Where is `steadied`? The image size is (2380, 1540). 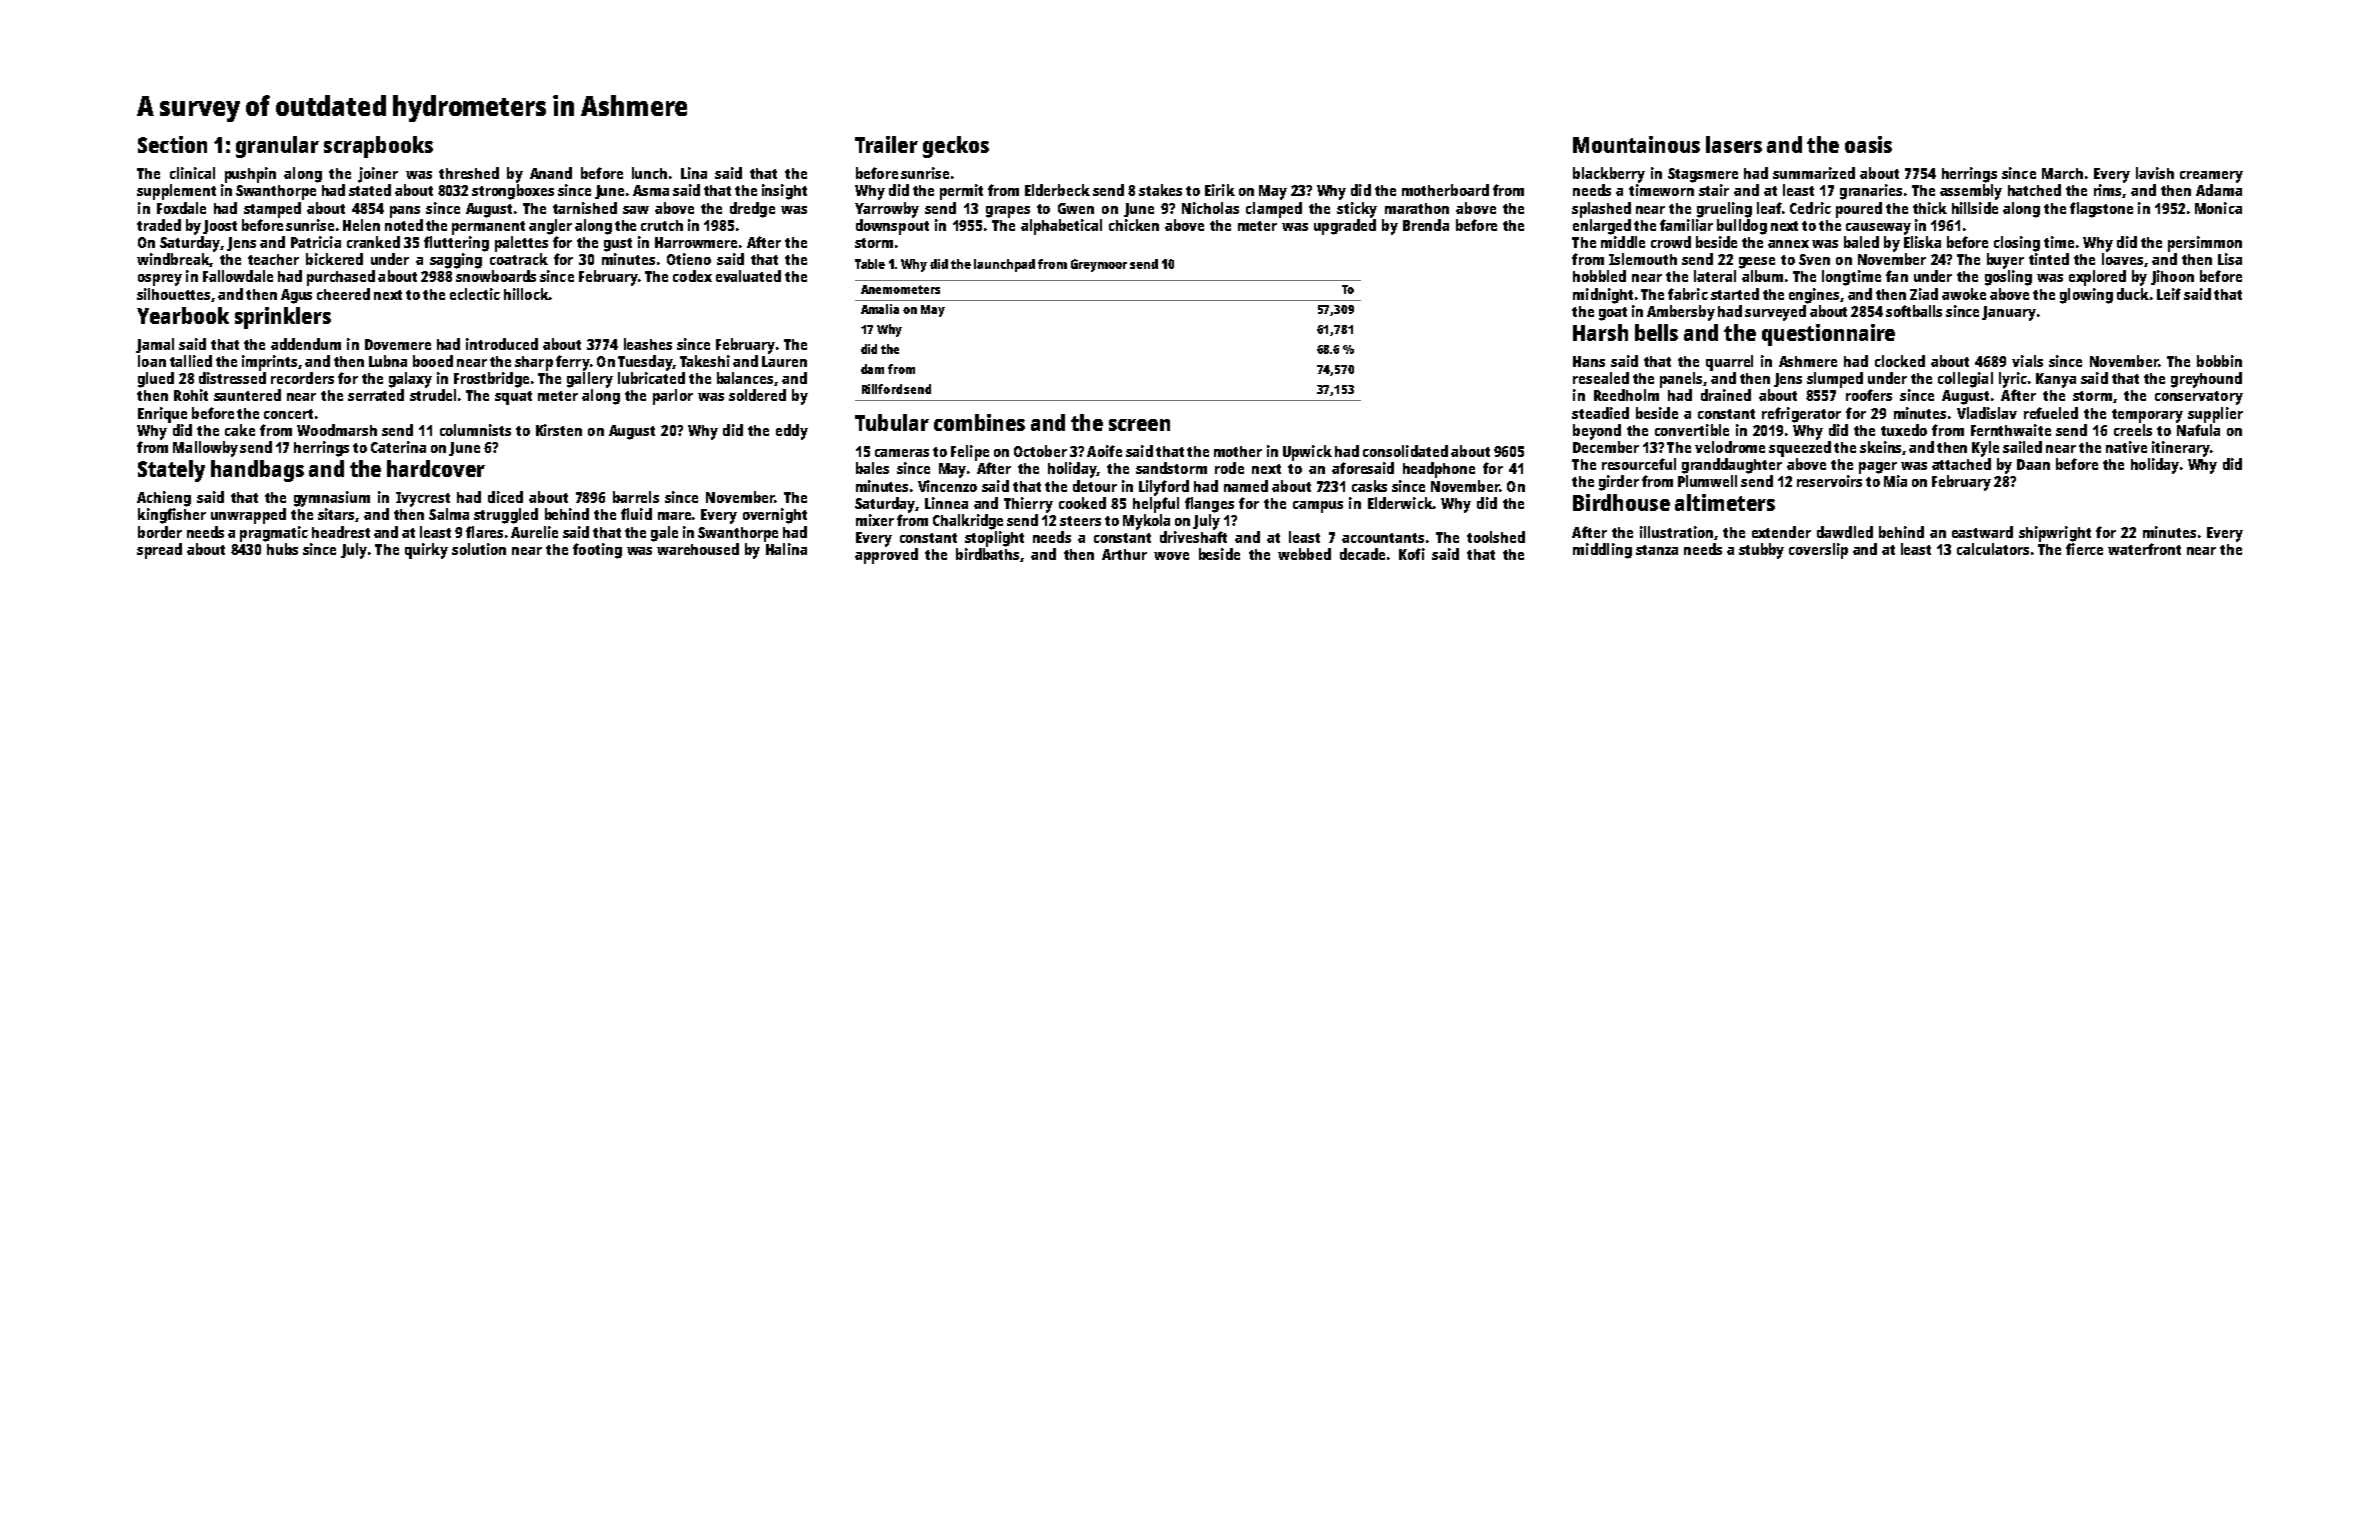 steadied is located at coordinates (1600, 413).
